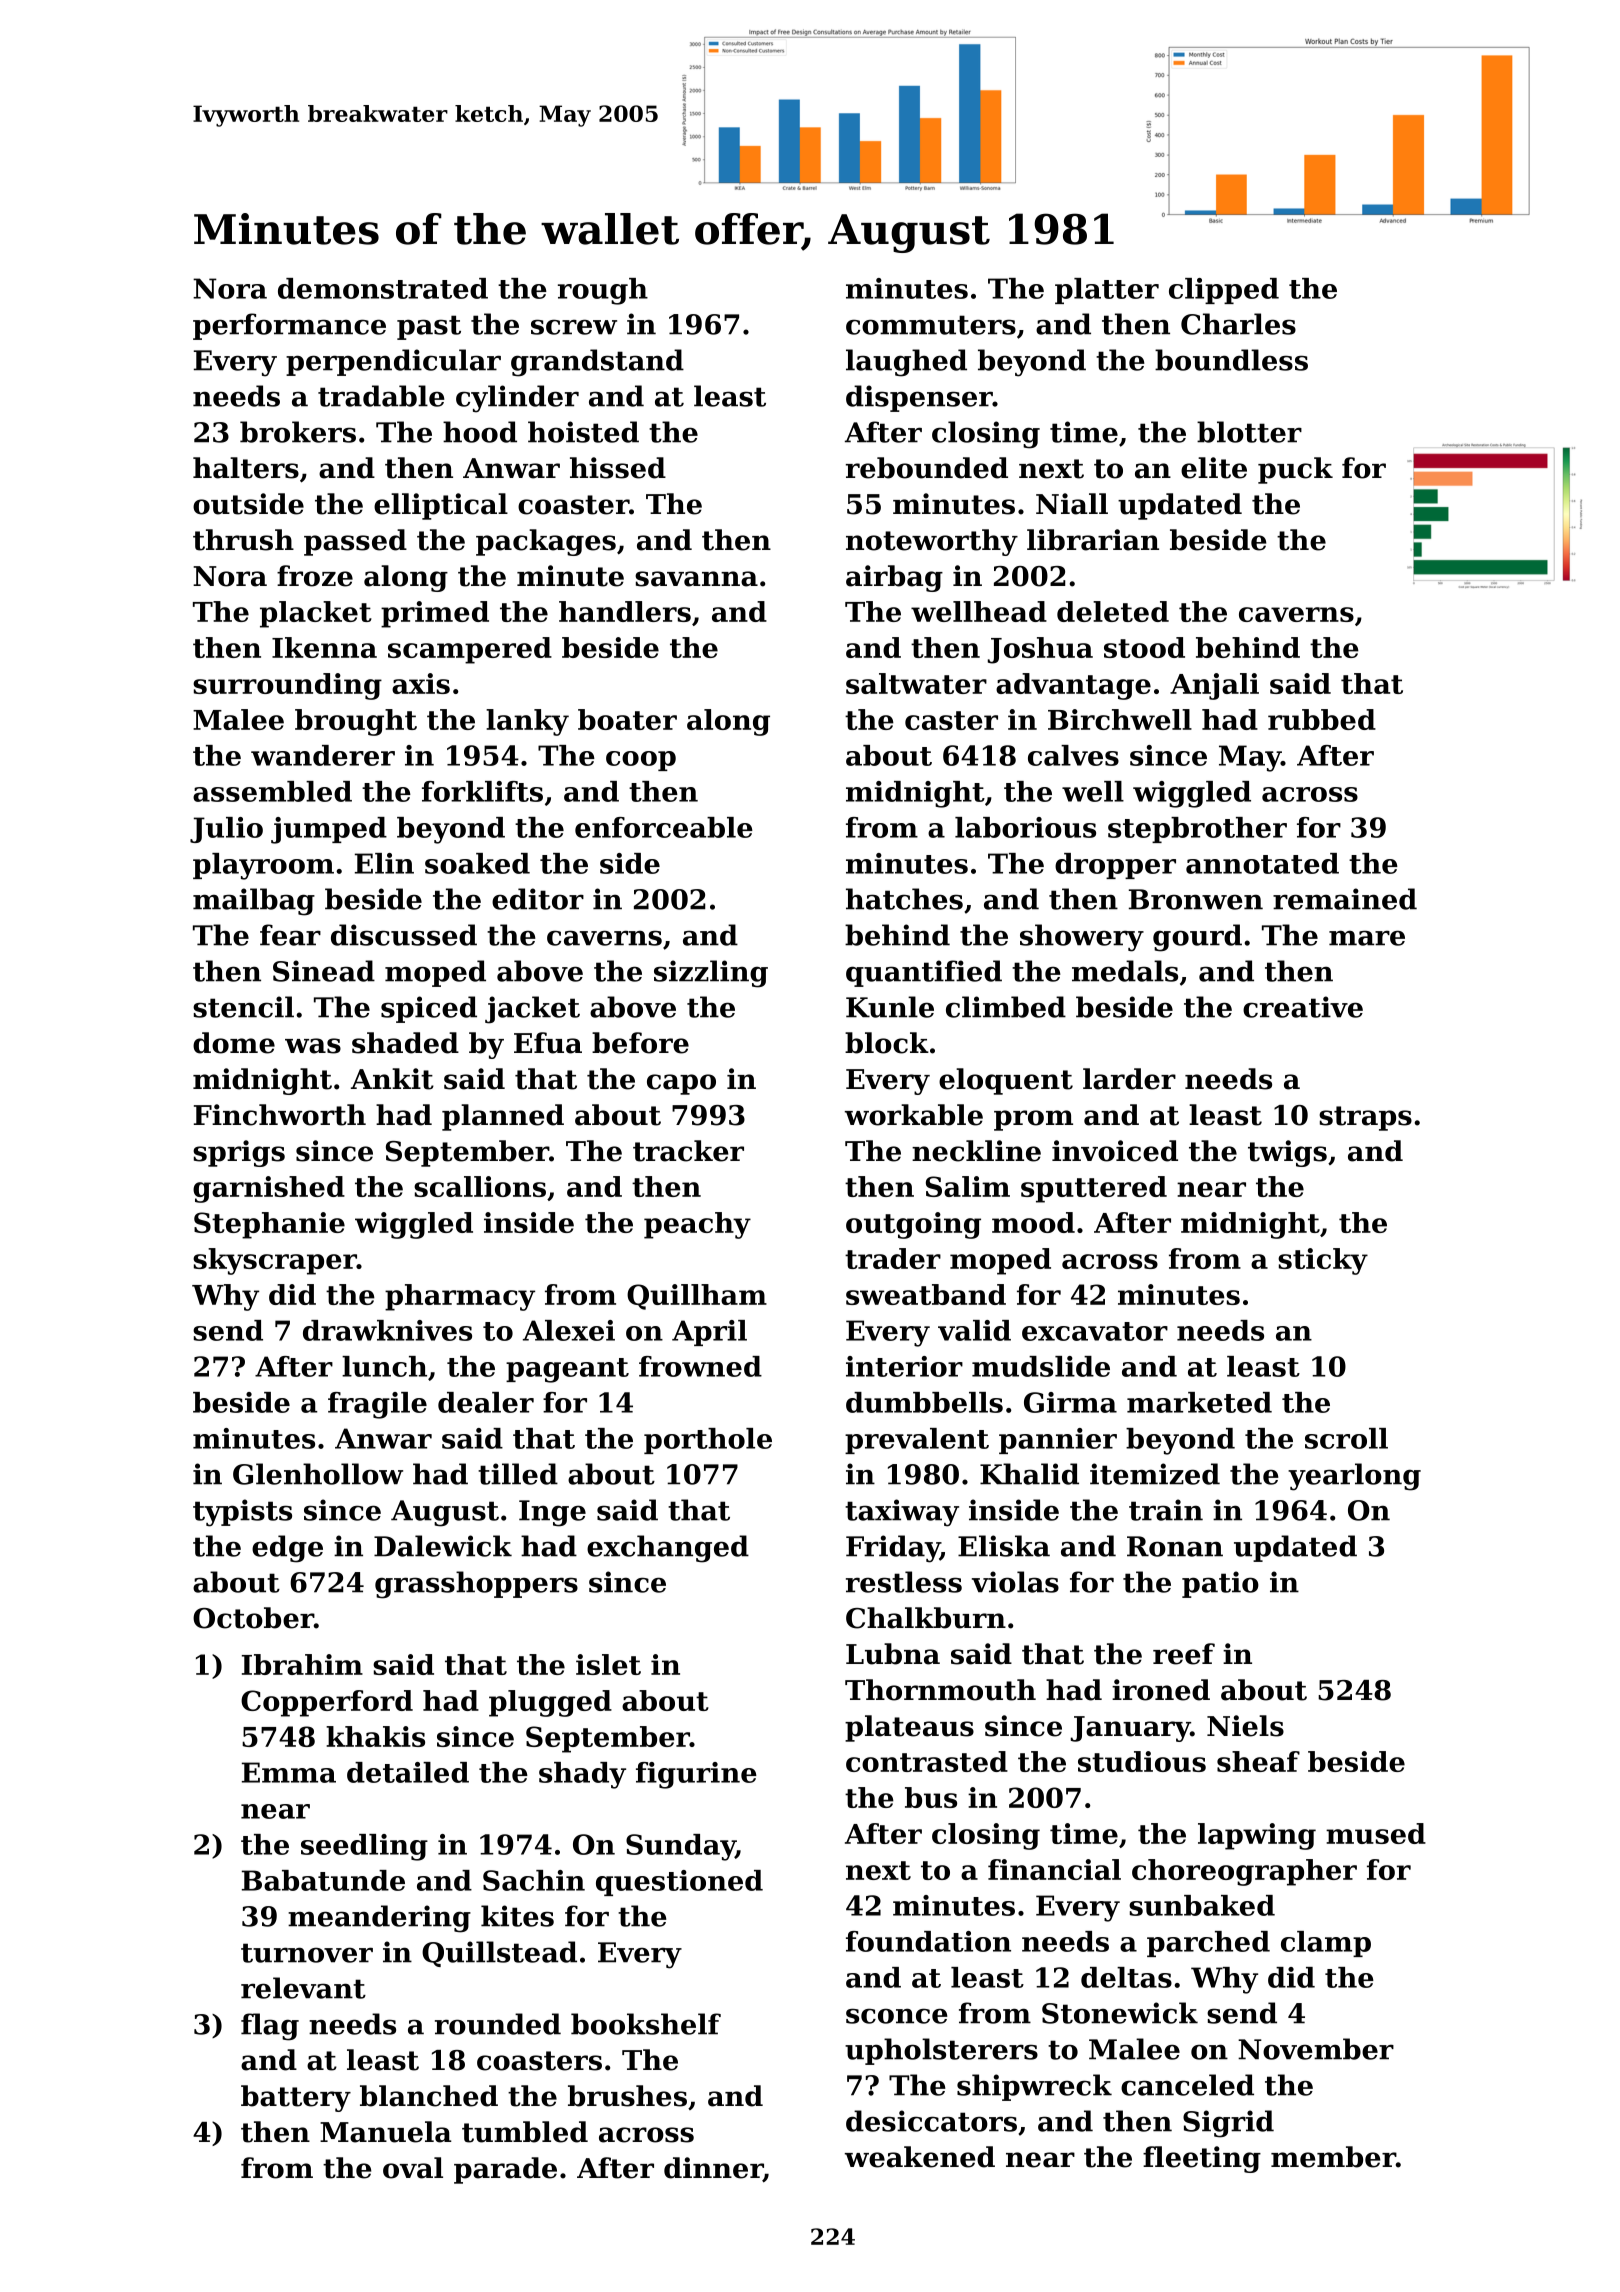 Image resolution: width=1620 pixels, height=2292 pixels. Describe the element at coordinates (713, 2169) in the document. I see `dinner` at that location.
